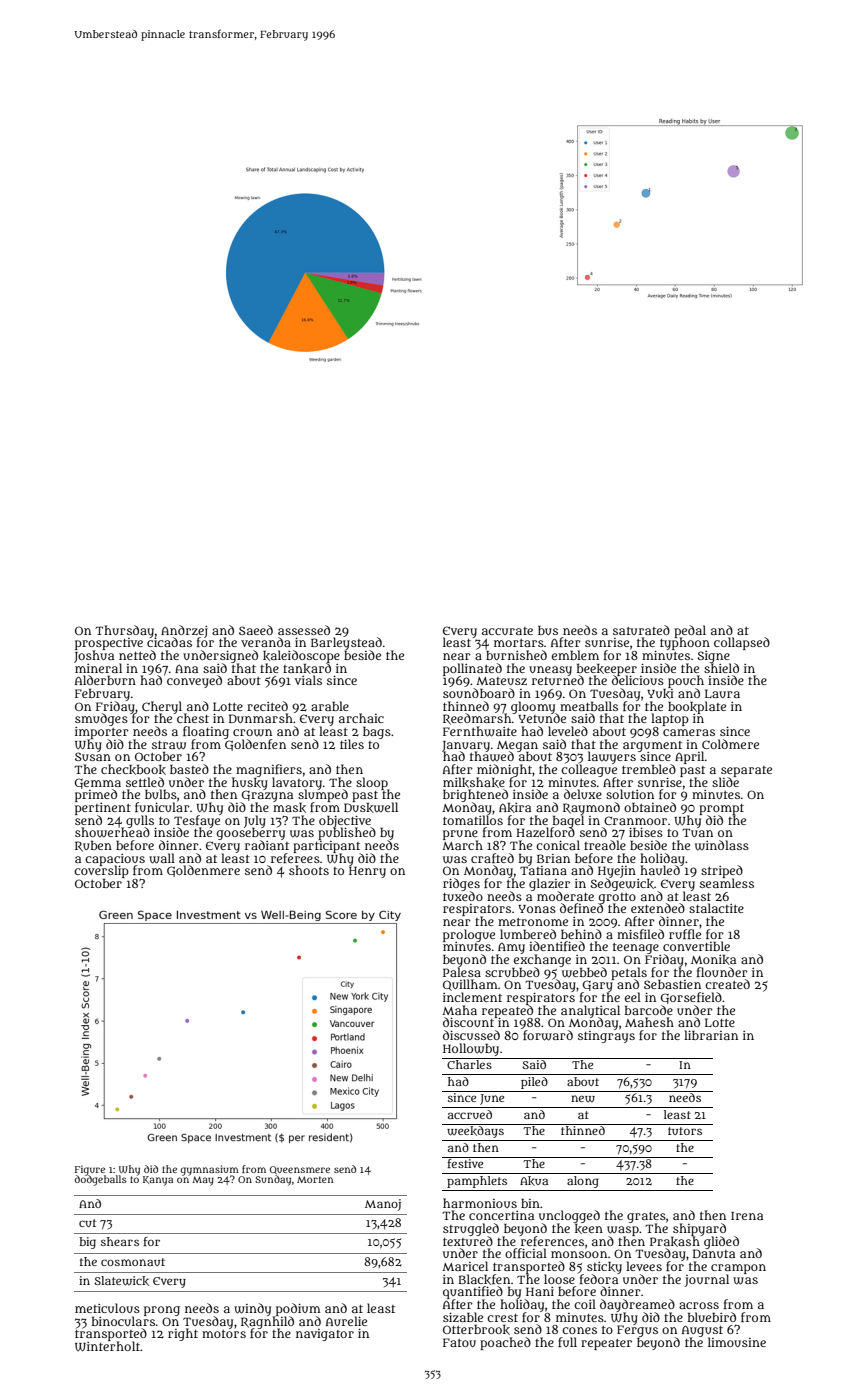 This screenshot has width=849, height=1400. I want to click on prompt, so click(721, 809).
